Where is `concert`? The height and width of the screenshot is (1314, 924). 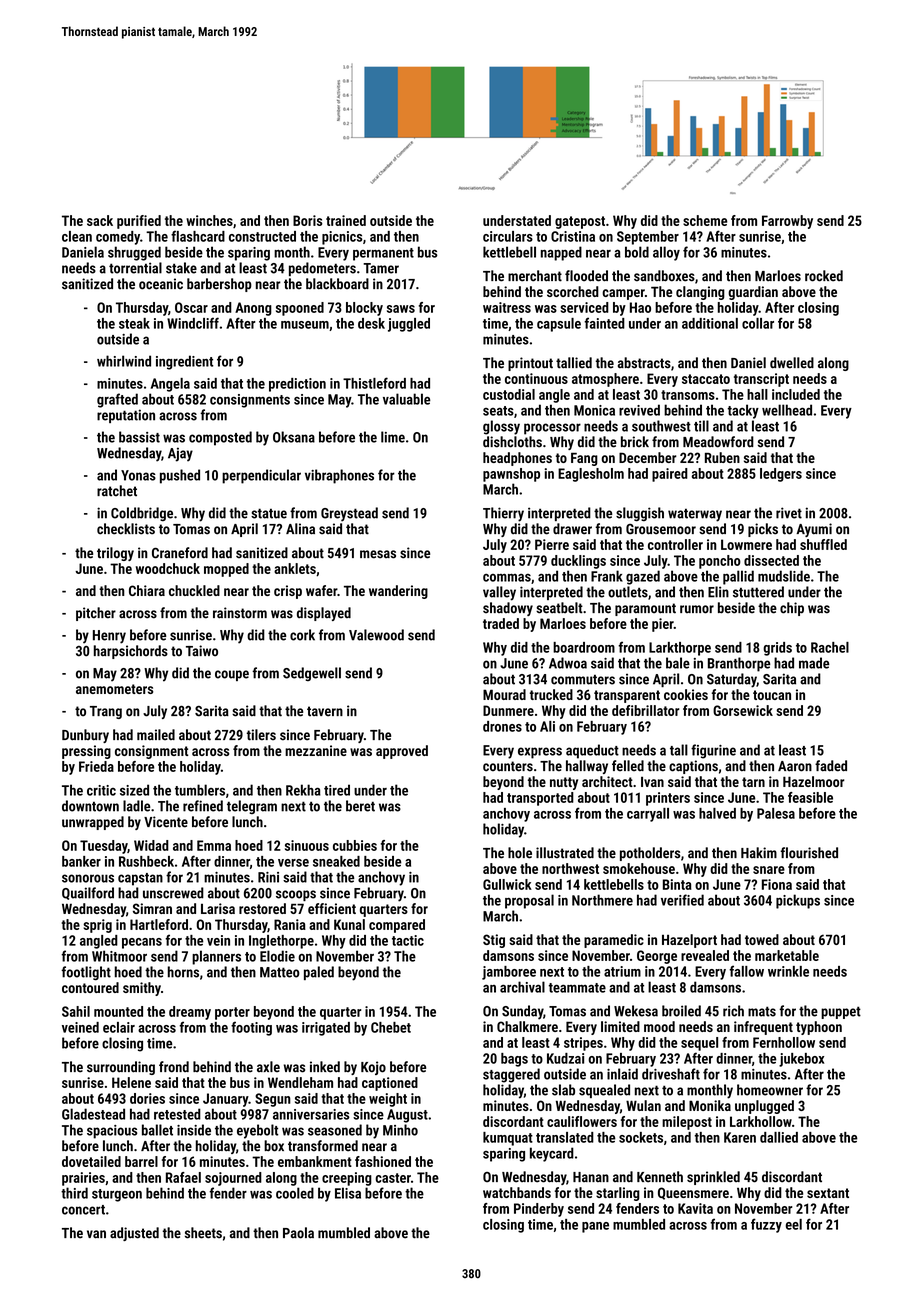
concert is located at coordinates (83, 1210).
